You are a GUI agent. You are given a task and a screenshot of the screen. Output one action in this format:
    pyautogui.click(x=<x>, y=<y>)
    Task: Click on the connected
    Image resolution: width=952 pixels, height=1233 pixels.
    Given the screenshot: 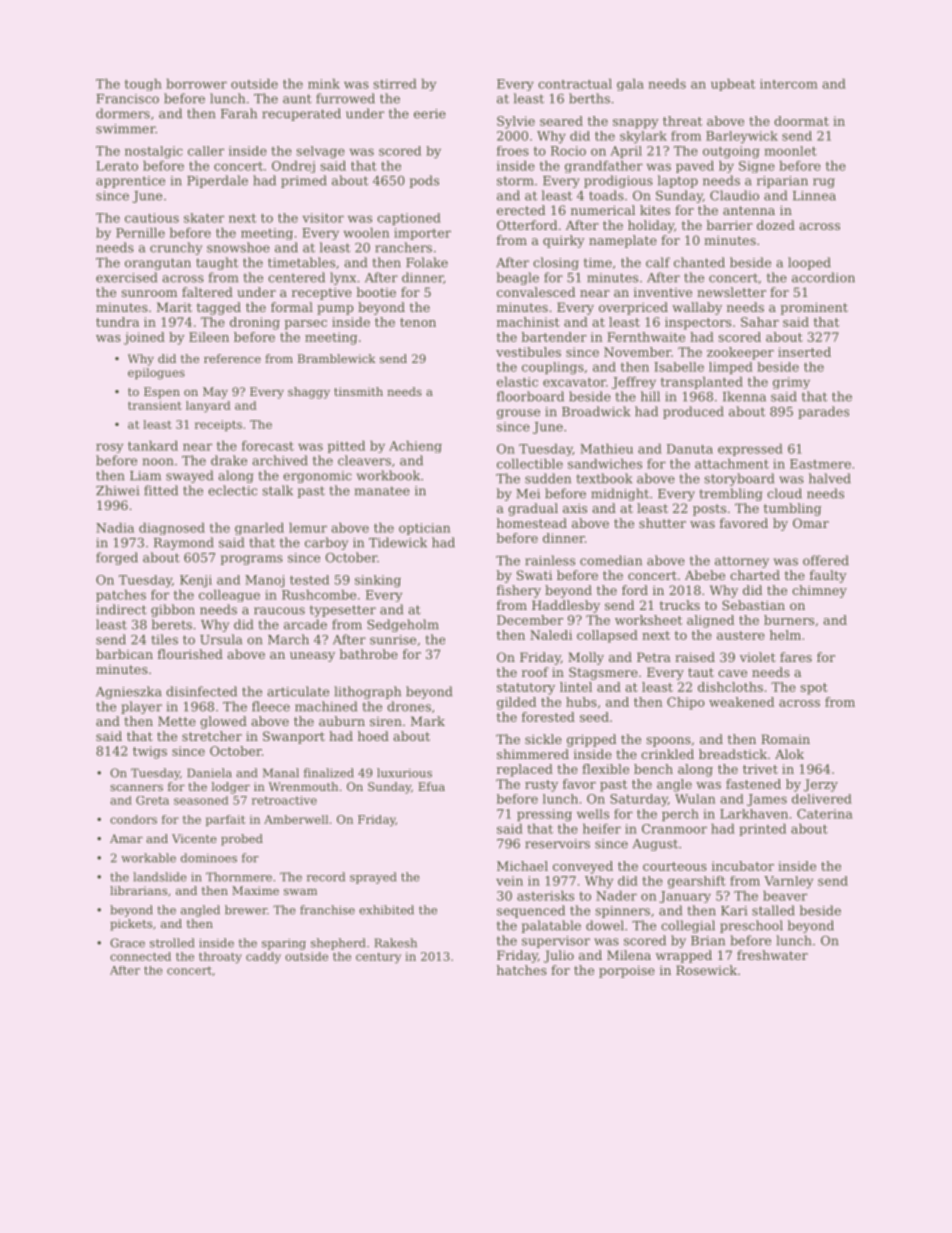 What is the action you would take?
    pyautogui.click(x=140, y=956)
